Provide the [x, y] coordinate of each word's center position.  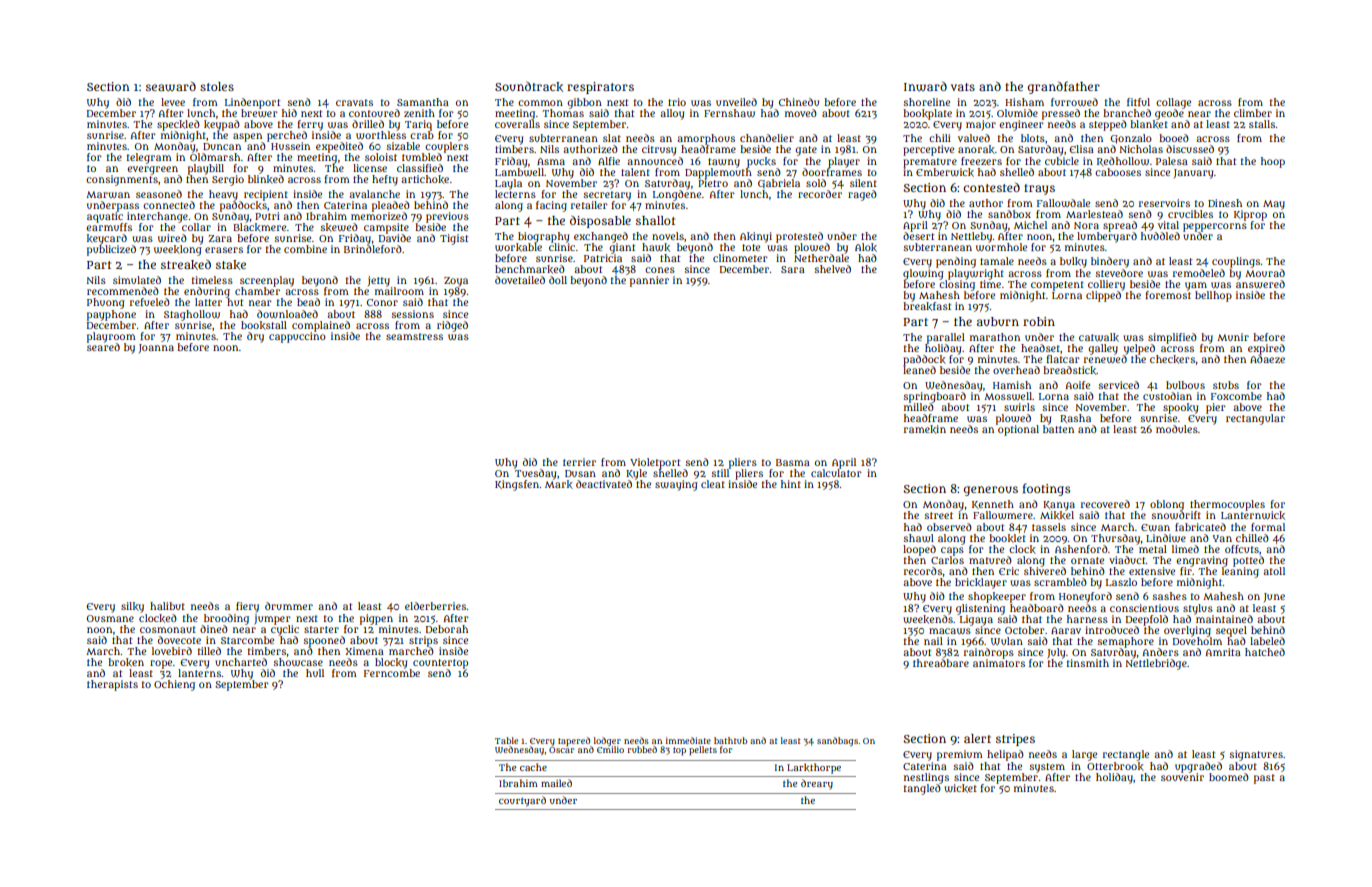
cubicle [1062, 161]
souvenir [1182, 776]
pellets [703, 751]
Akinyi [756, 237]
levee [173, 102]
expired [1266, 349]
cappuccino [297, 337]
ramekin [925, 429]
